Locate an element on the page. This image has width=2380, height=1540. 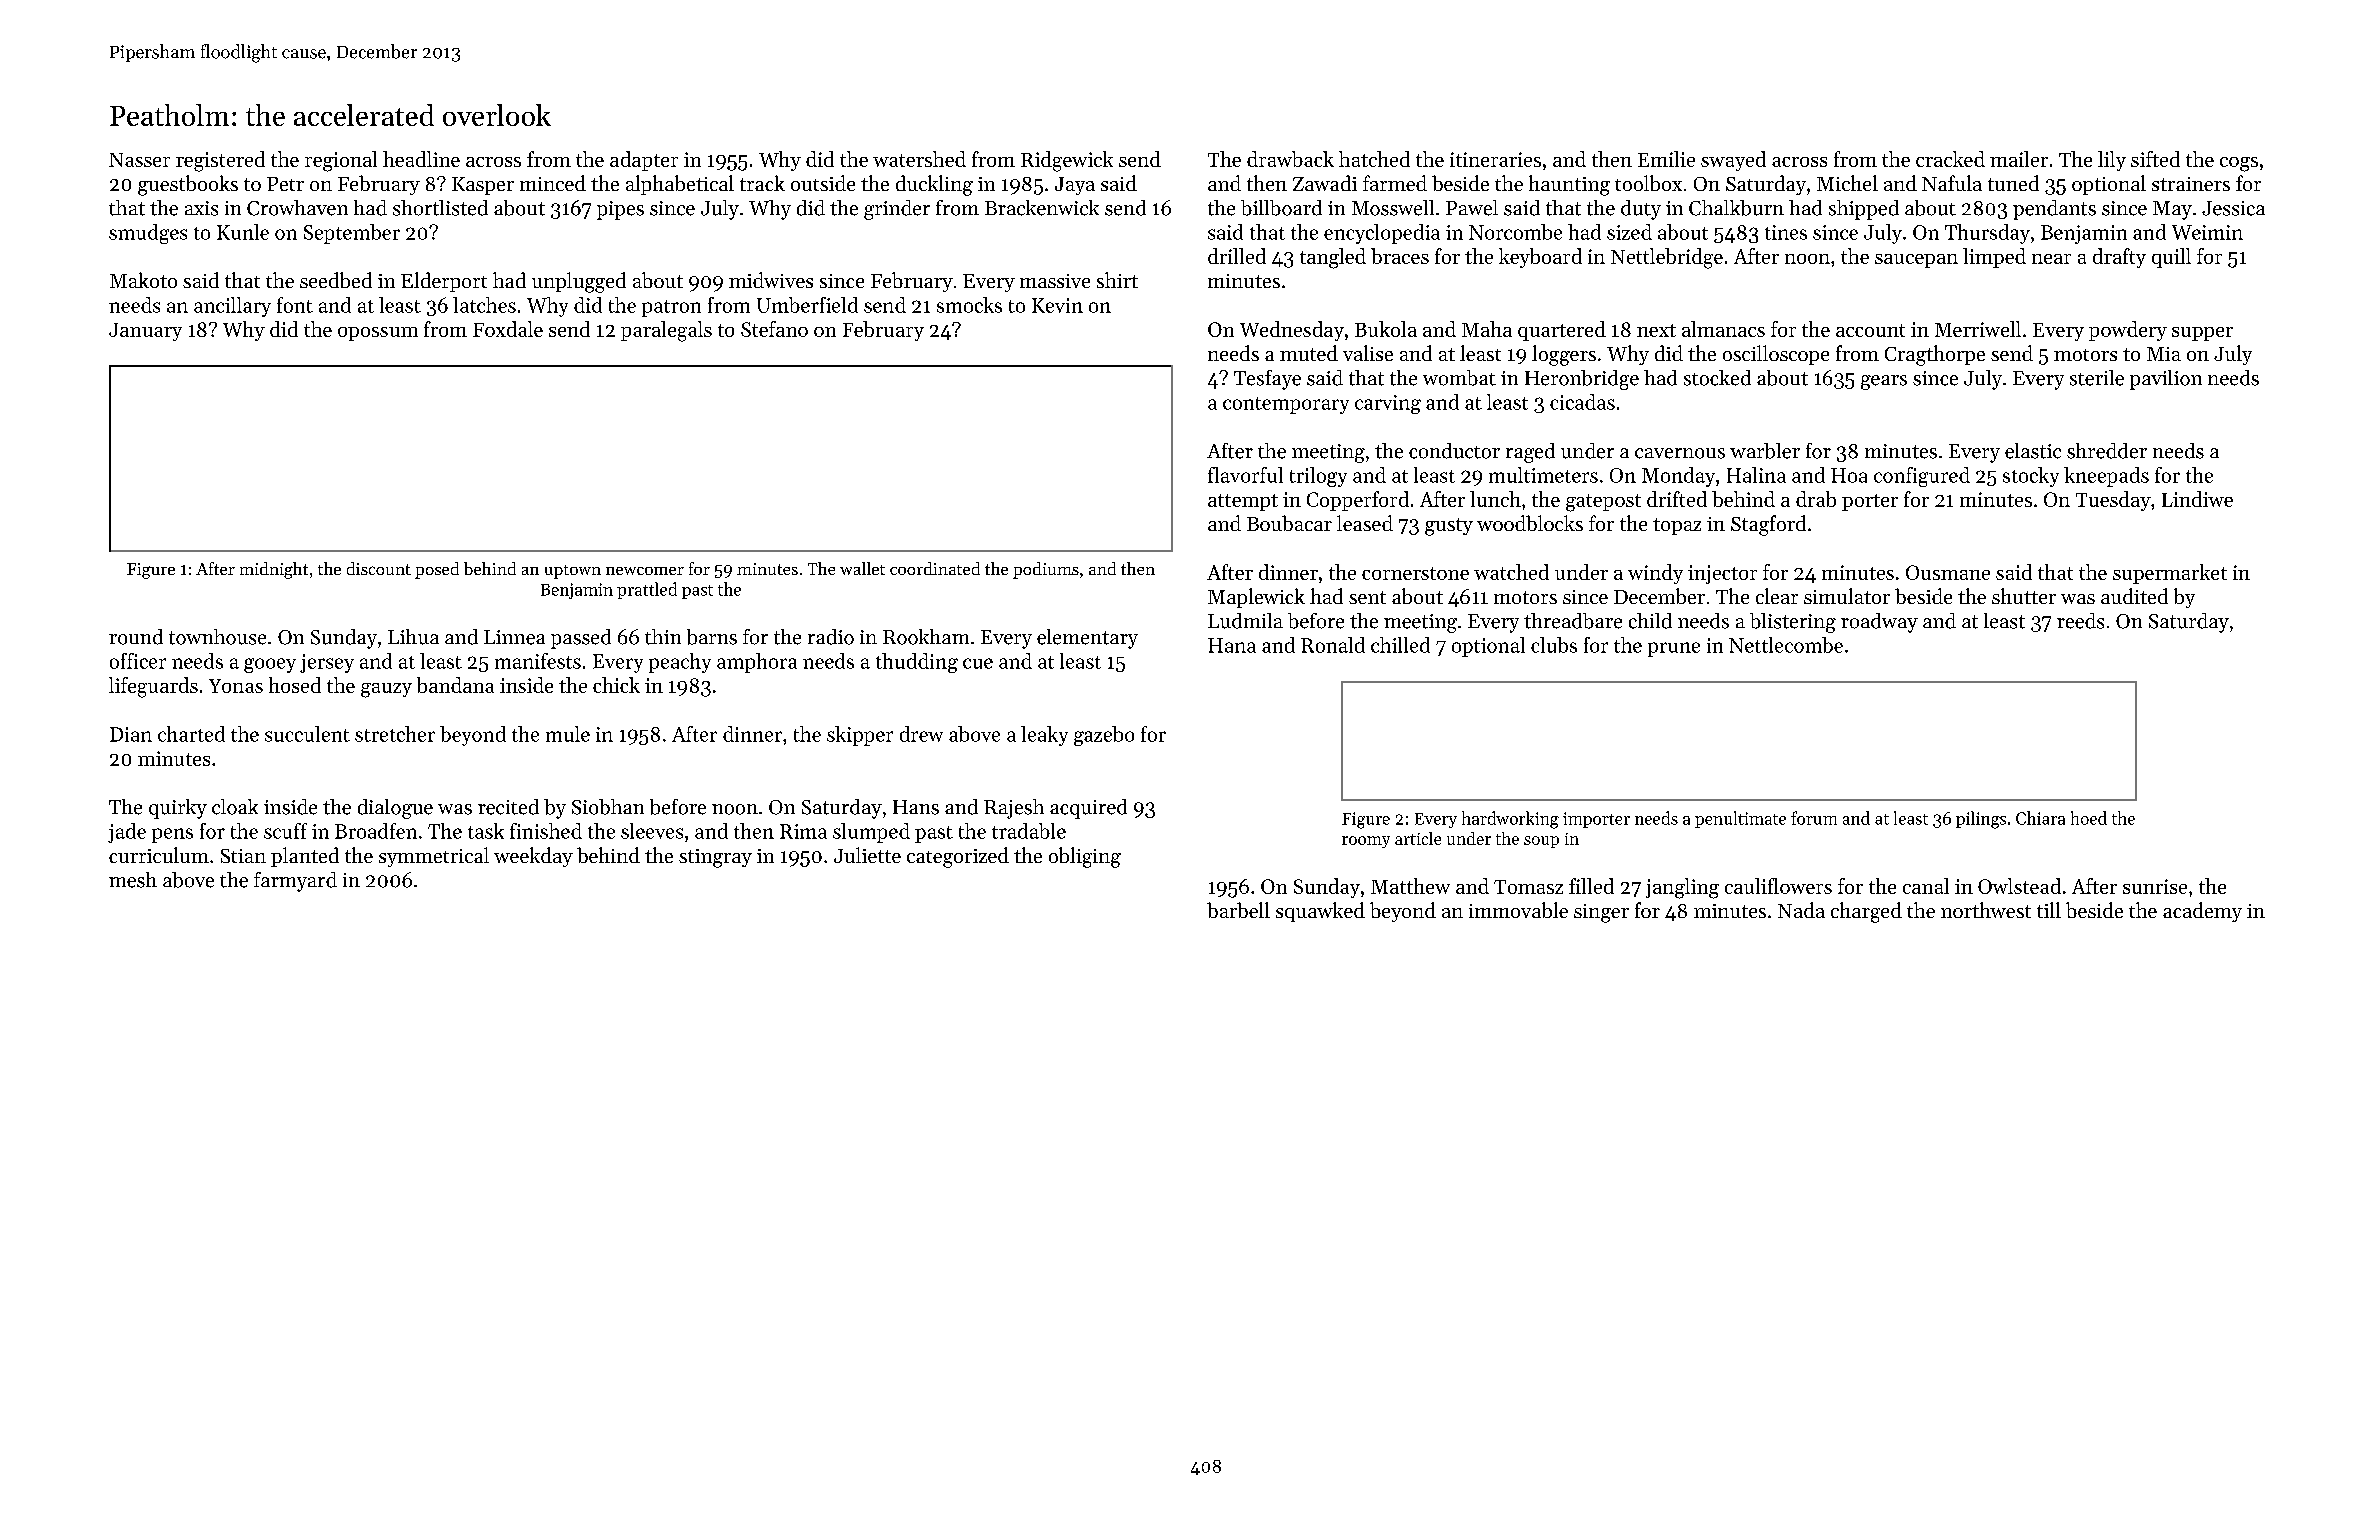
farmyard is located at coordinates (295, 882).
